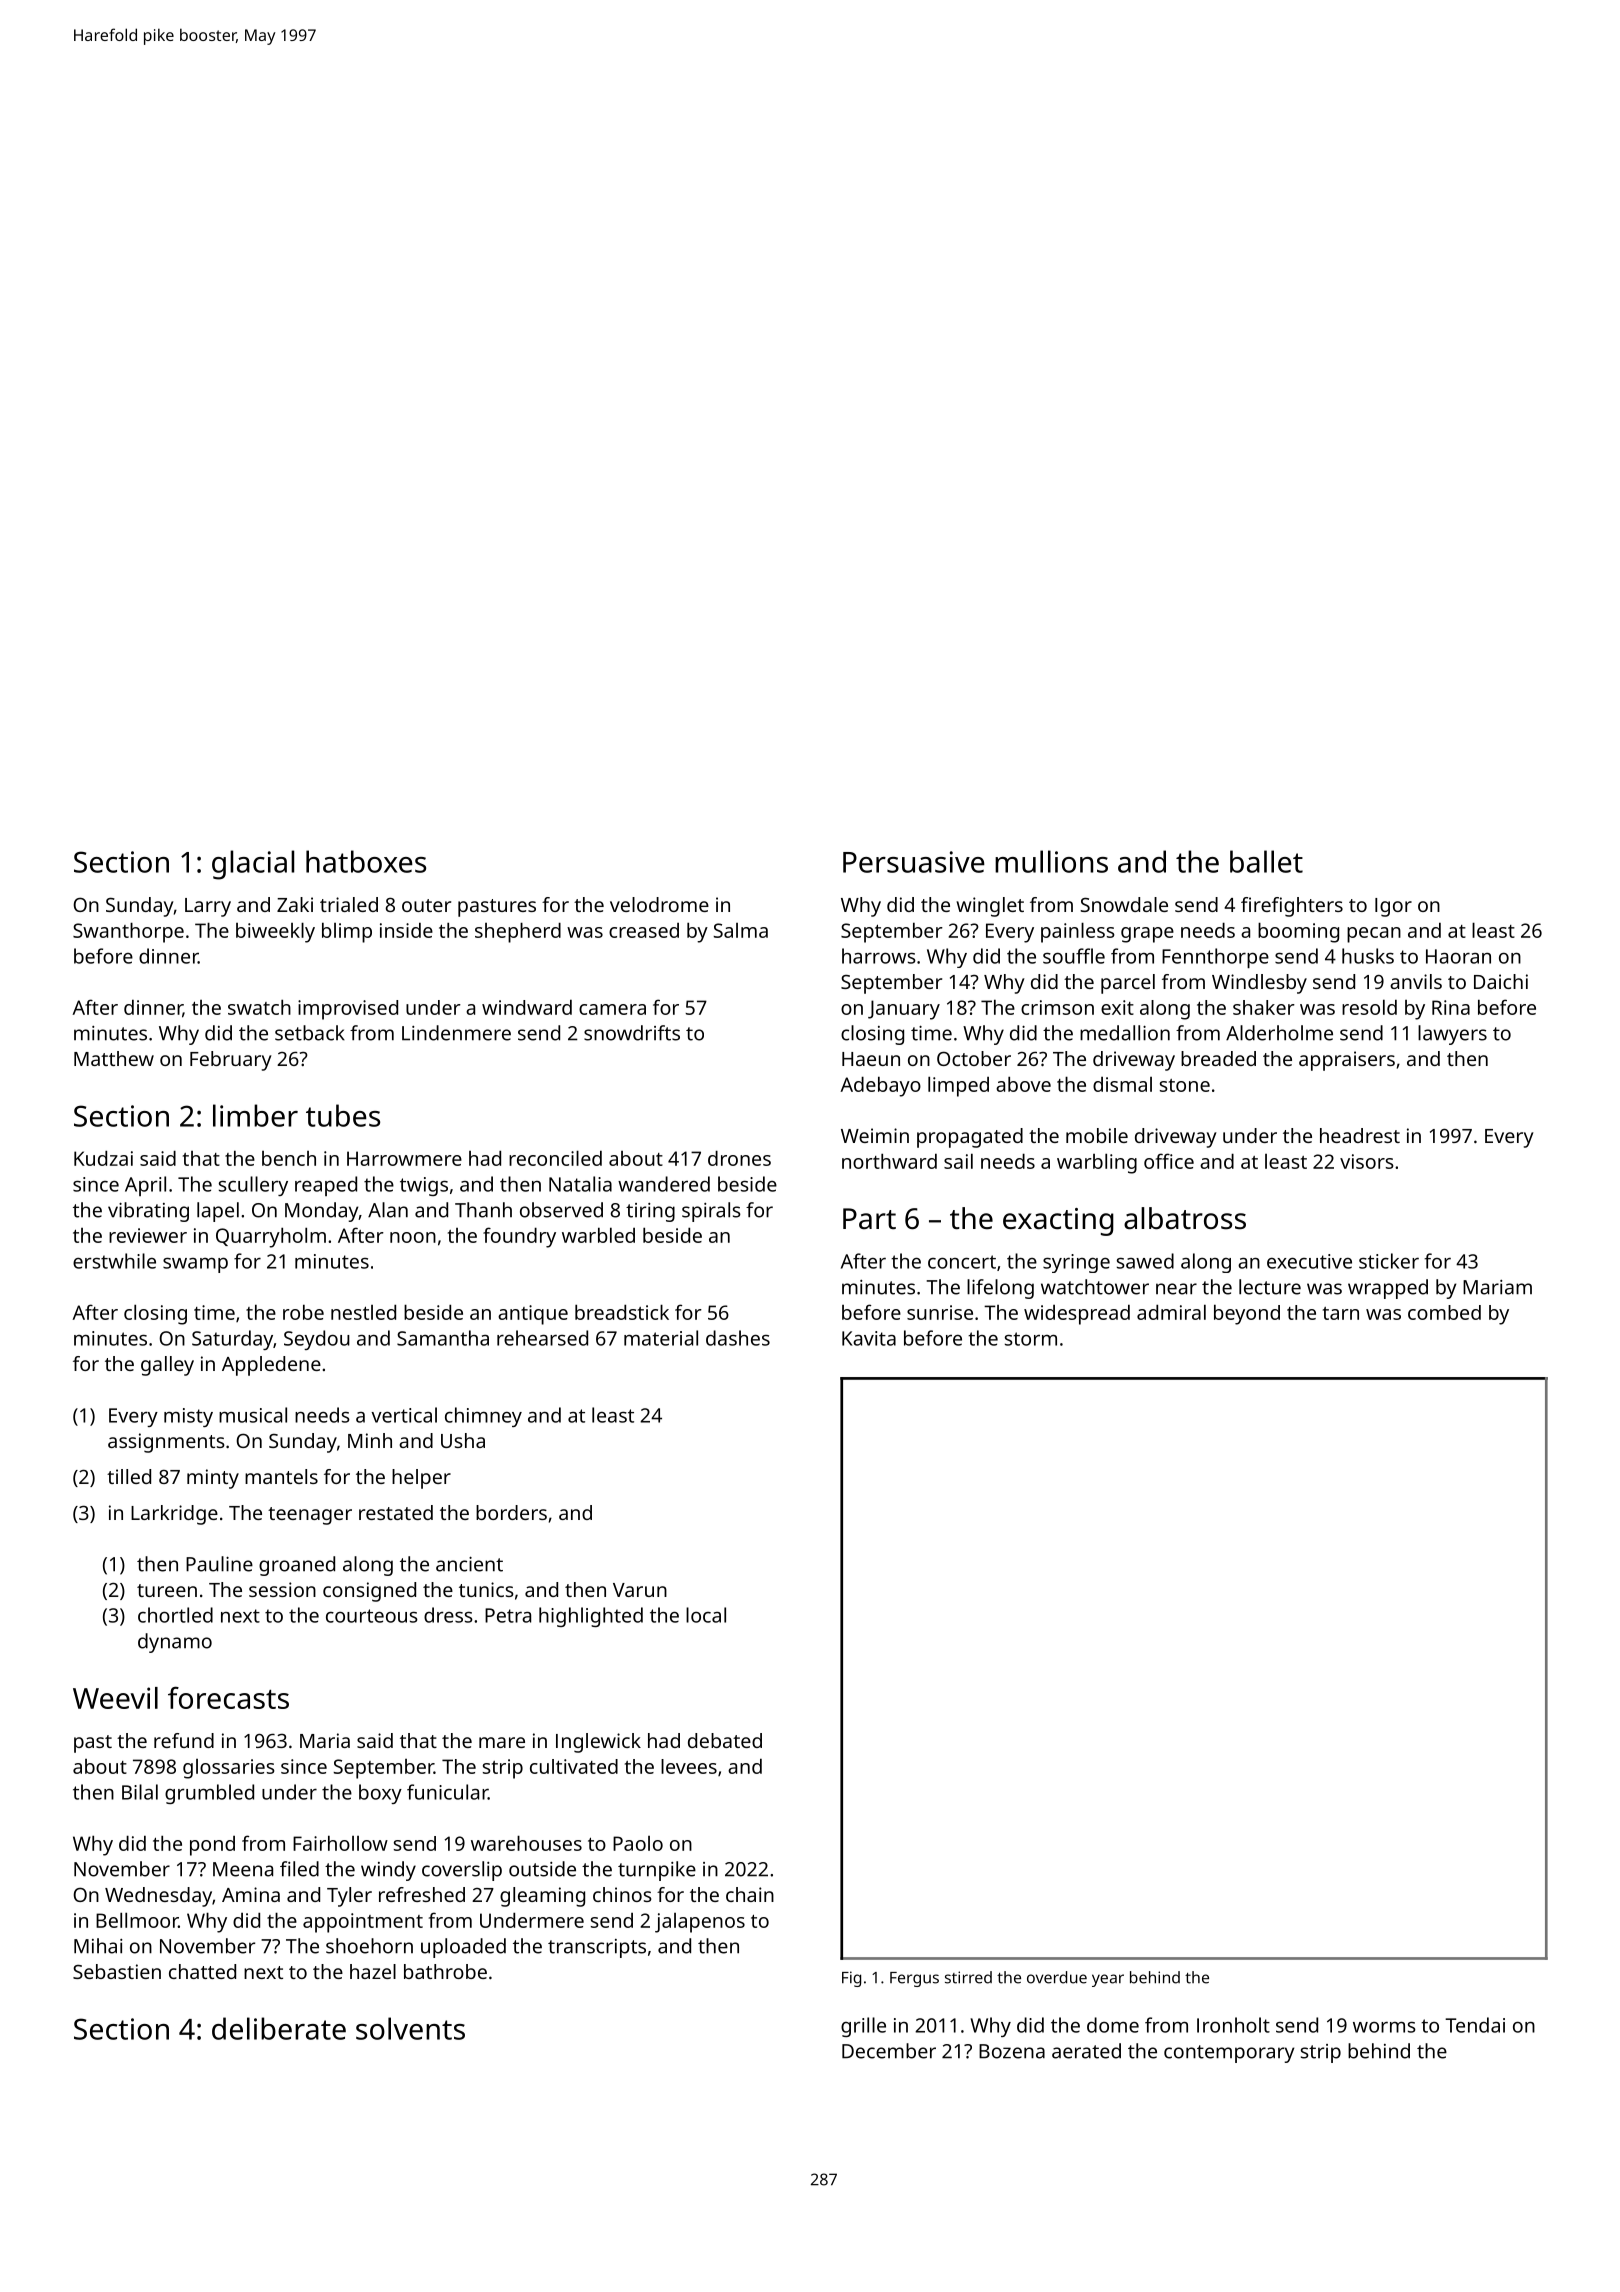 The image size is (1620, 2292). I want to click on Matthew, so click(114, 1058).
